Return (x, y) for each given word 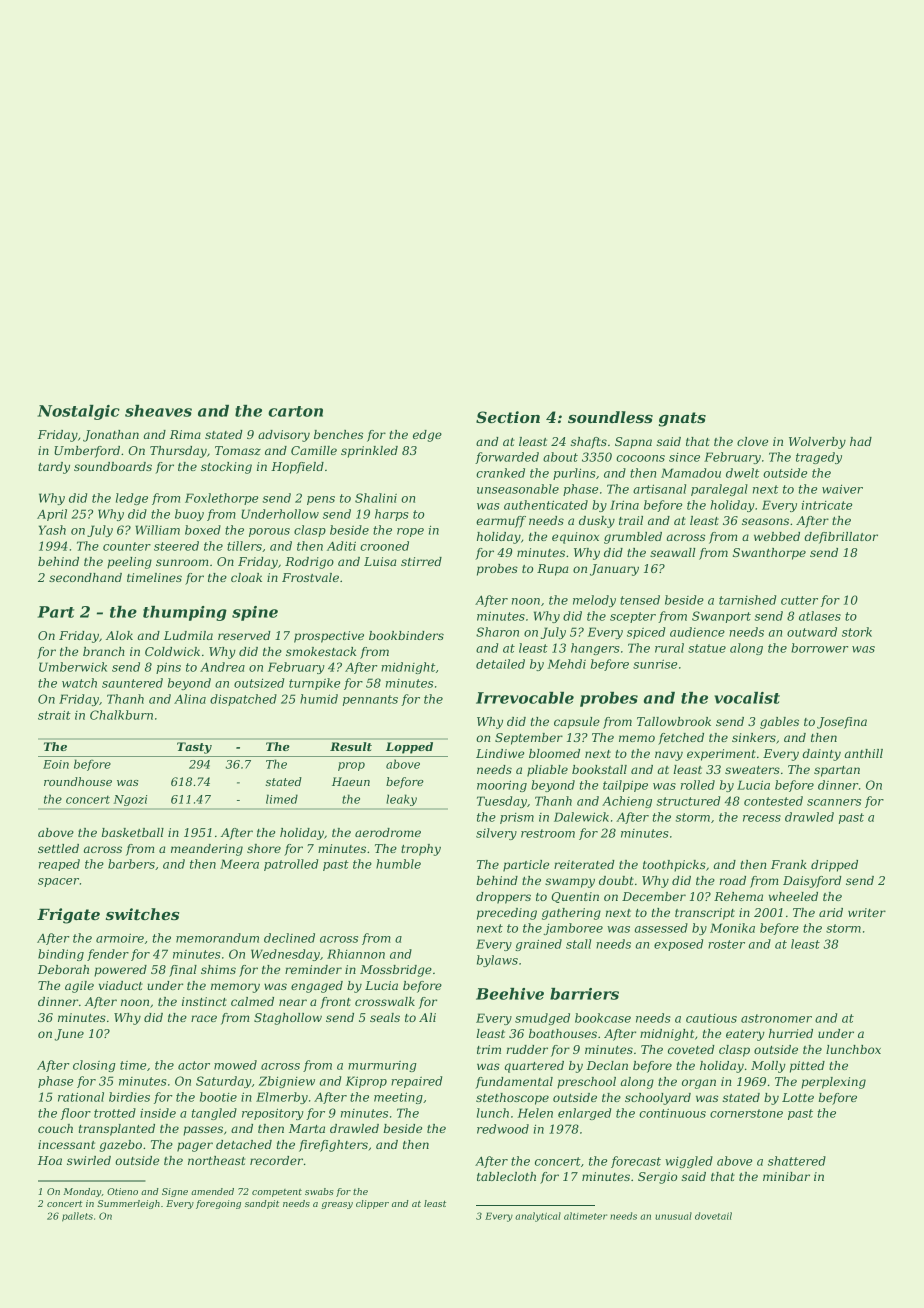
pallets (77, 1217)
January (614, 570)
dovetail (713, 1216)
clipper (372, 1204)
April (52, 515)
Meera (239, 864)
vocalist (747, 698)
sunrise (655, 664)
